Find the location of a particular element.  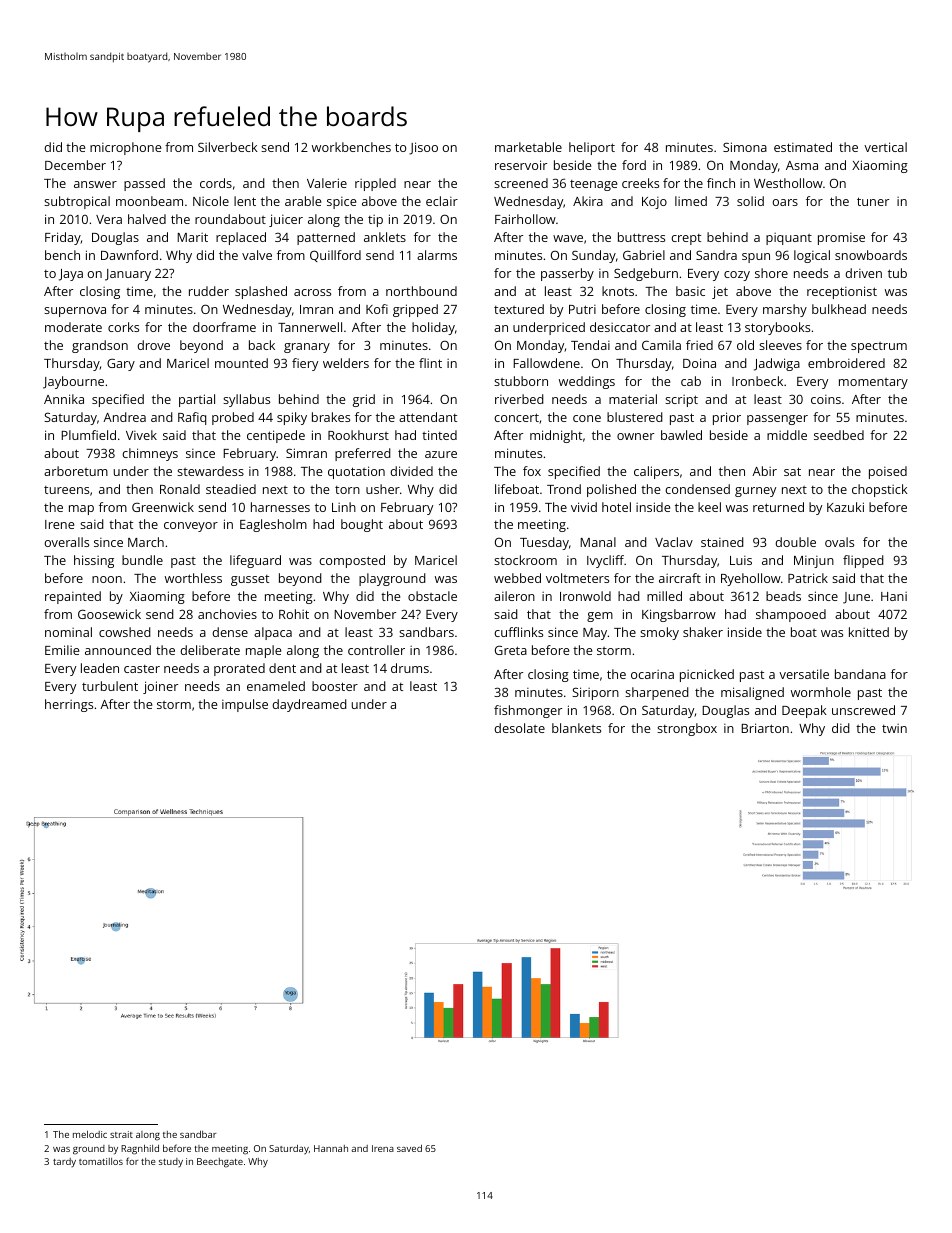

marketable is located at coordinates (528, 147).
